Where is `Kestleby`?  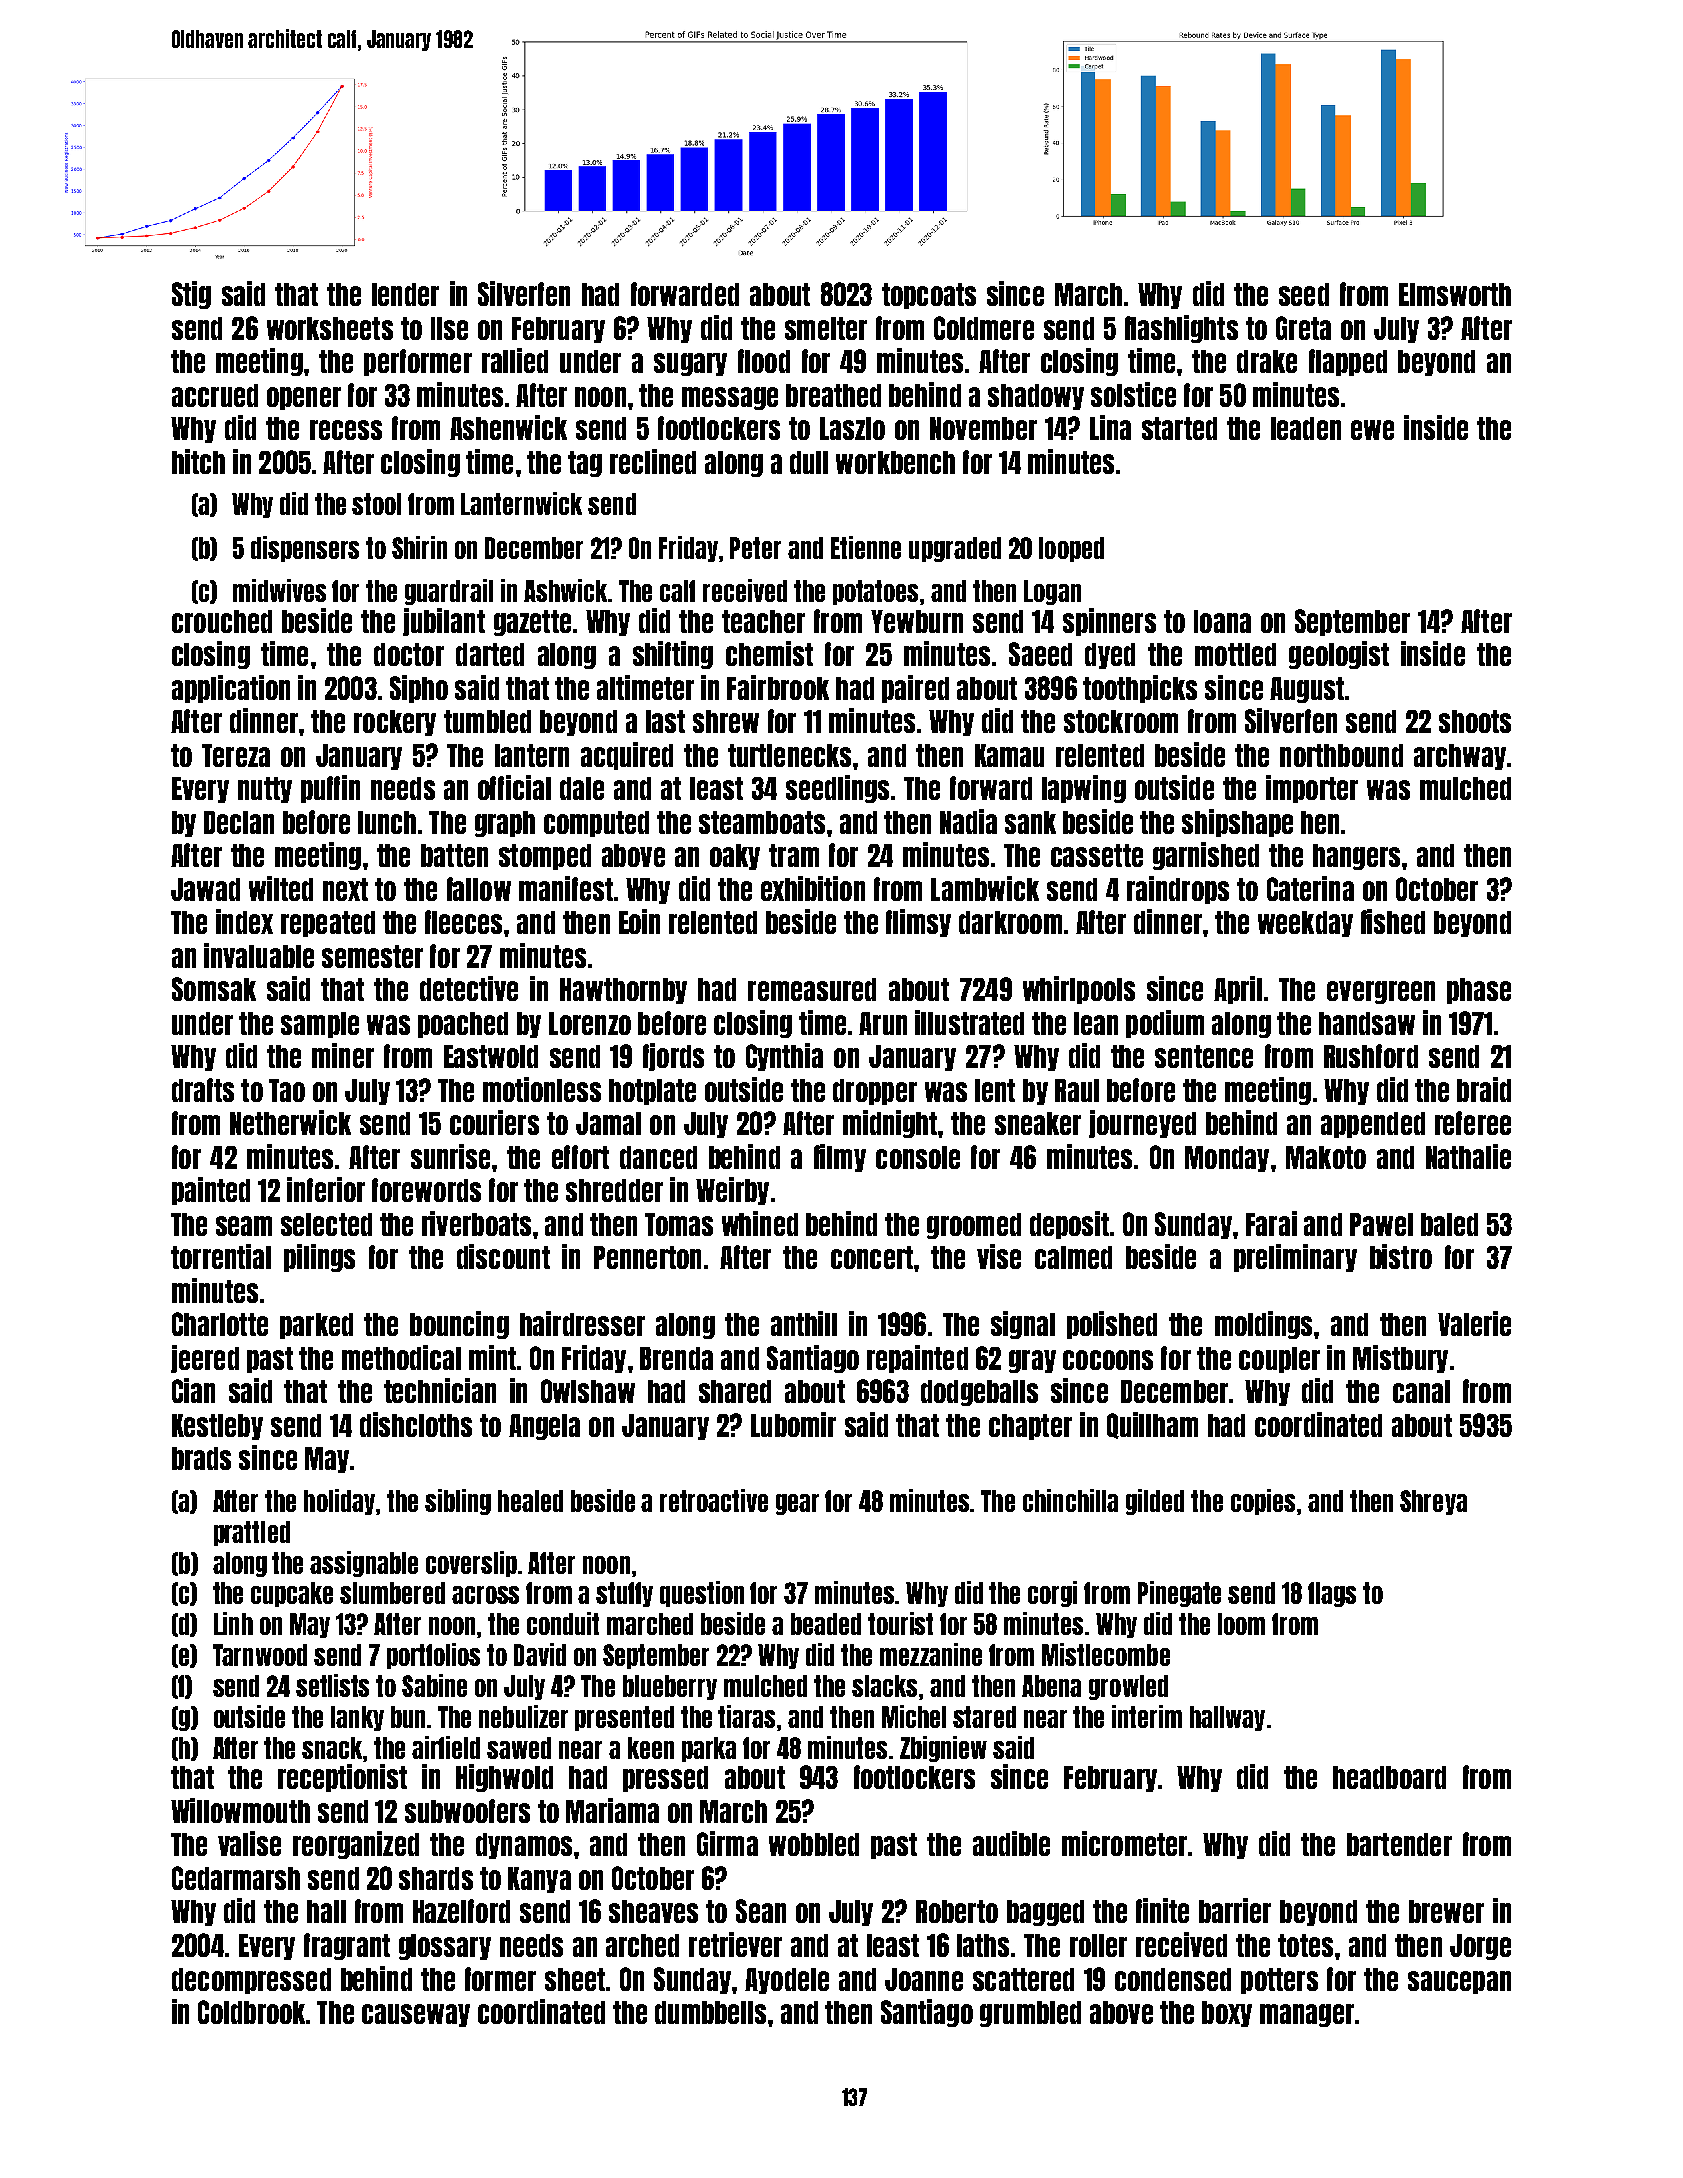
Kestleby is located at coordinates (217, 1427).
